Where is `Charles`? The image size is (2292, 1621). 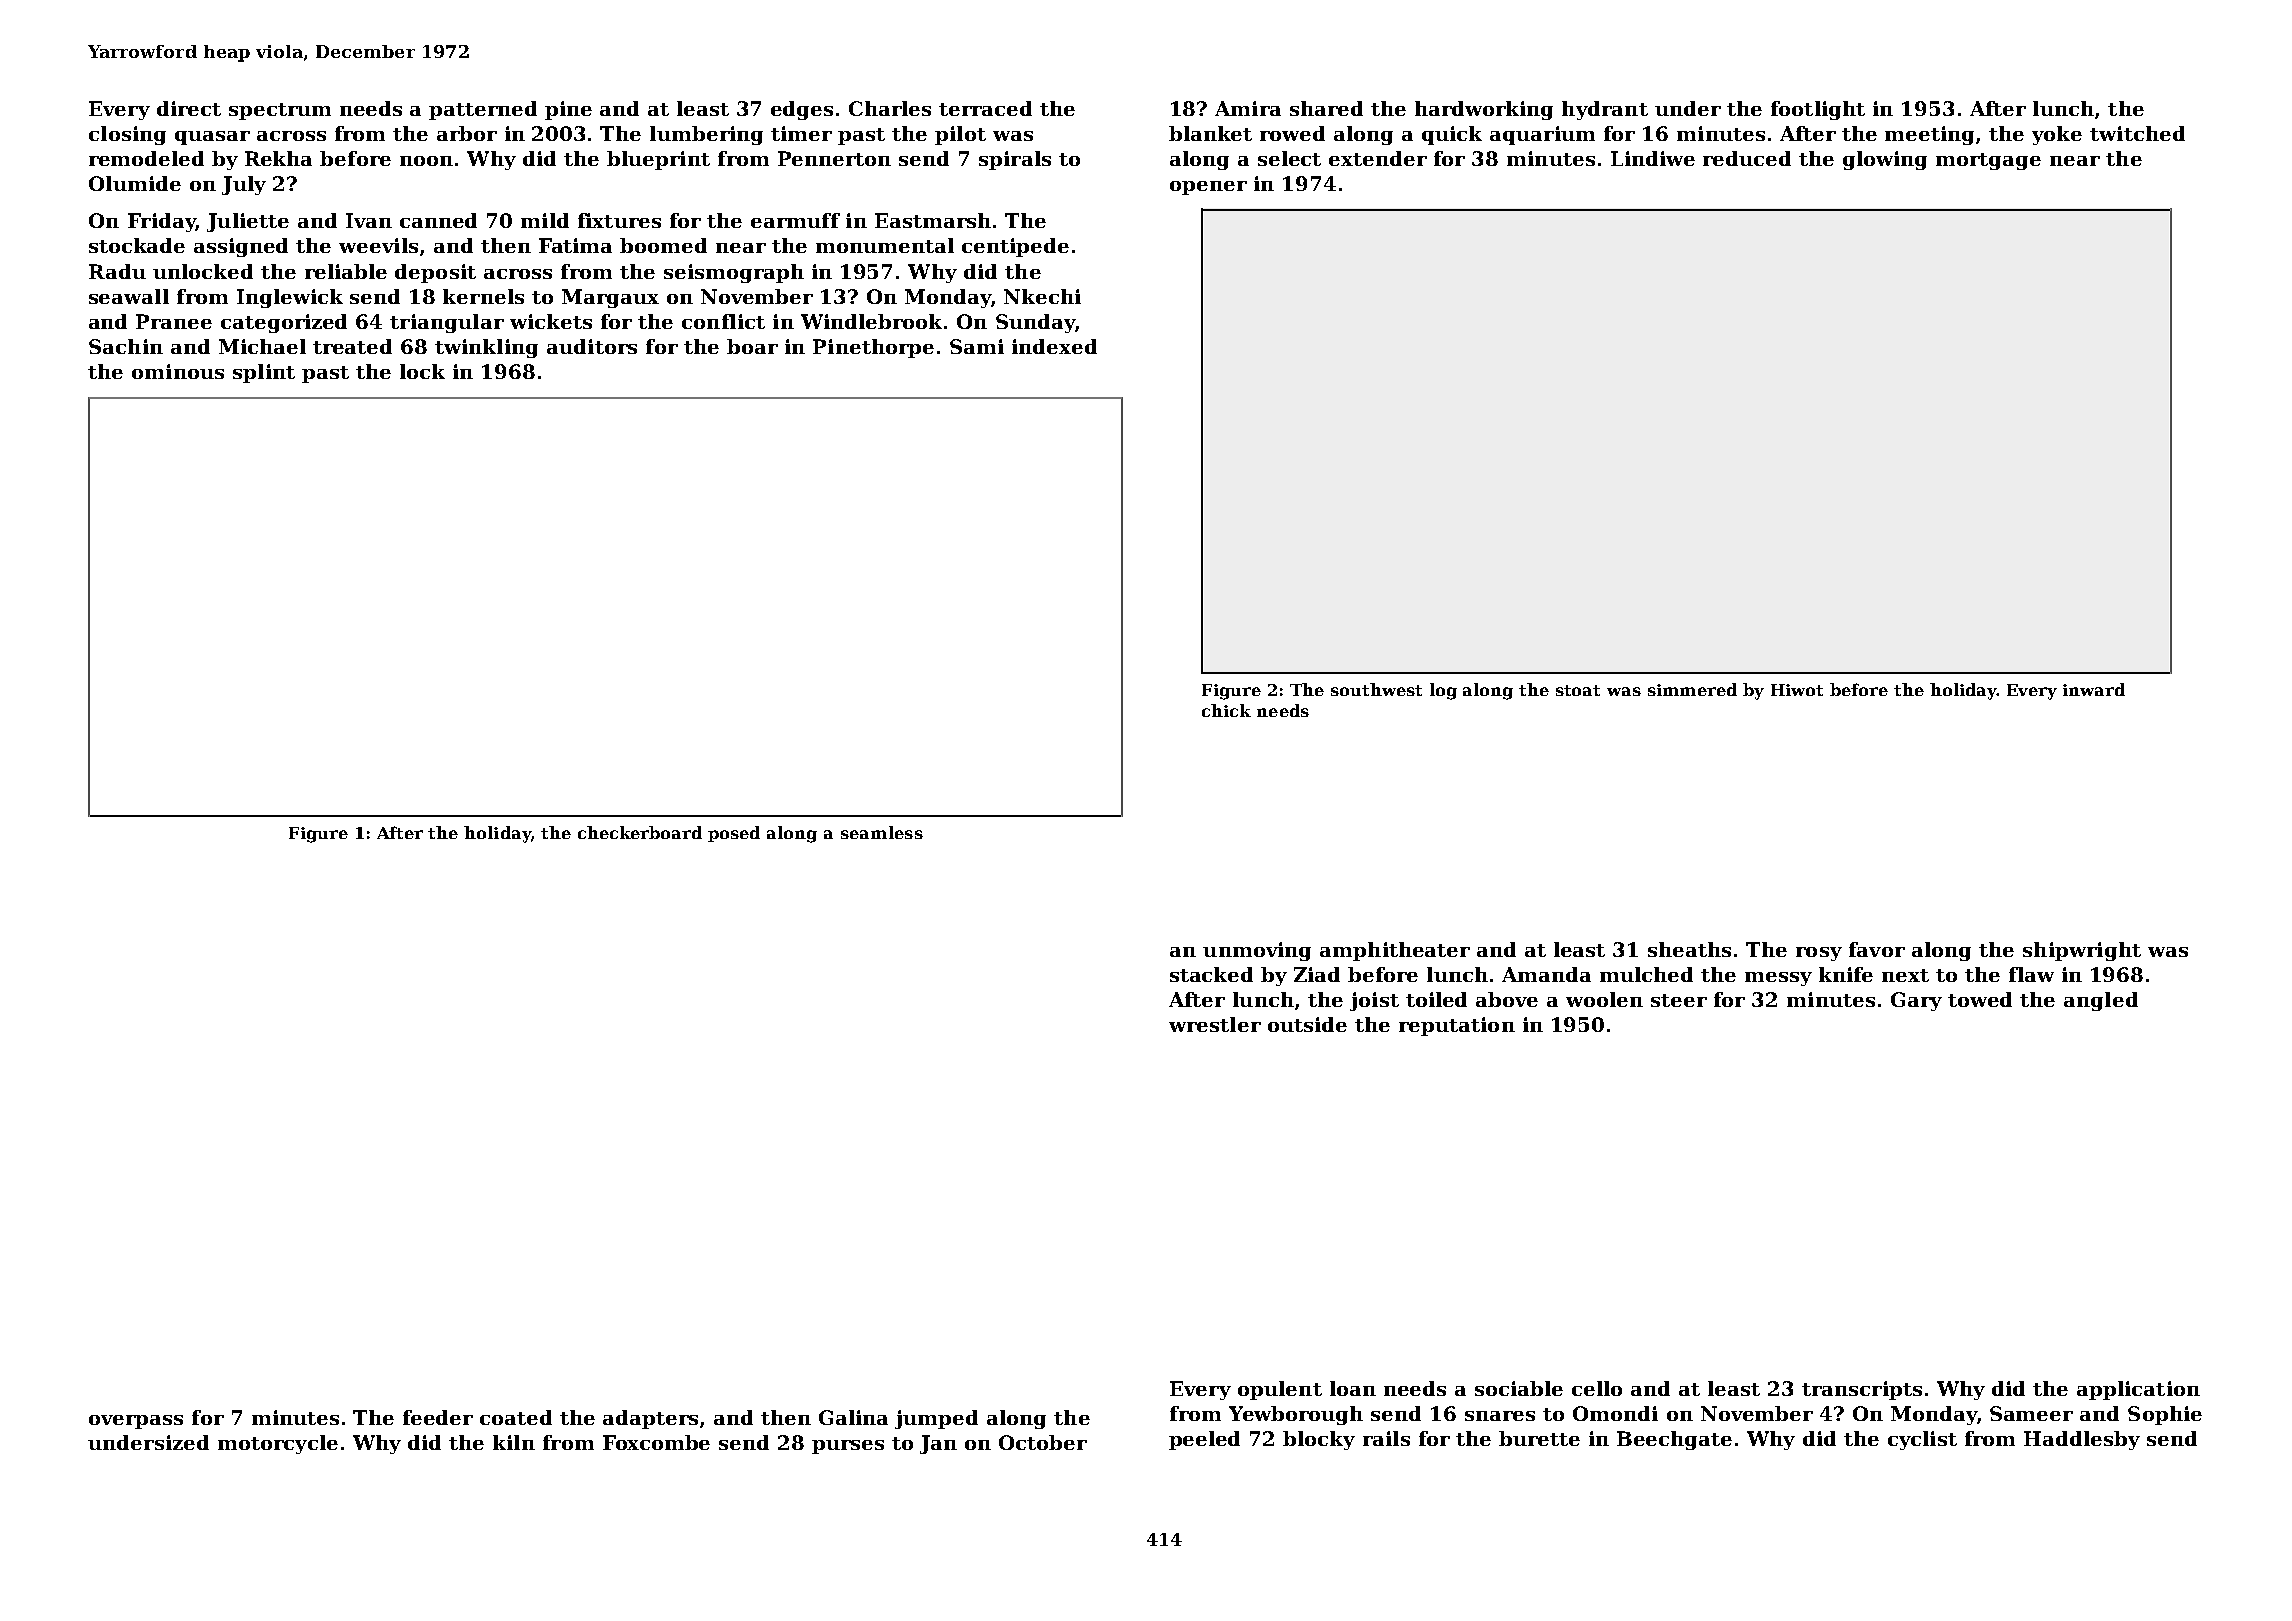 Charles is located at coordinates (890, 108).
